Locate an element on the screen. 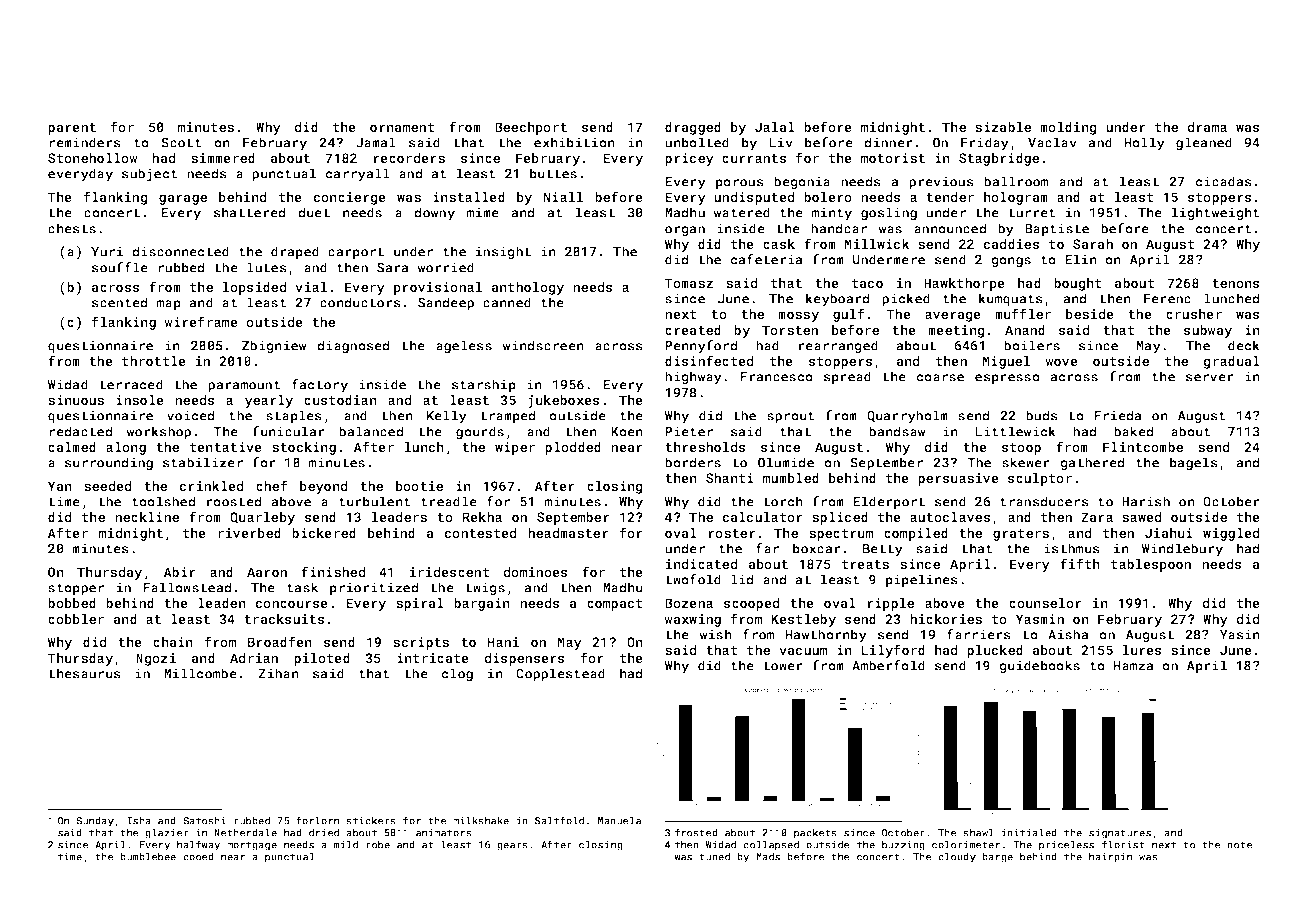 Image resolution: width=1308 pixels, height=924 pixels. calculator is located at coordinates (763, 517).
